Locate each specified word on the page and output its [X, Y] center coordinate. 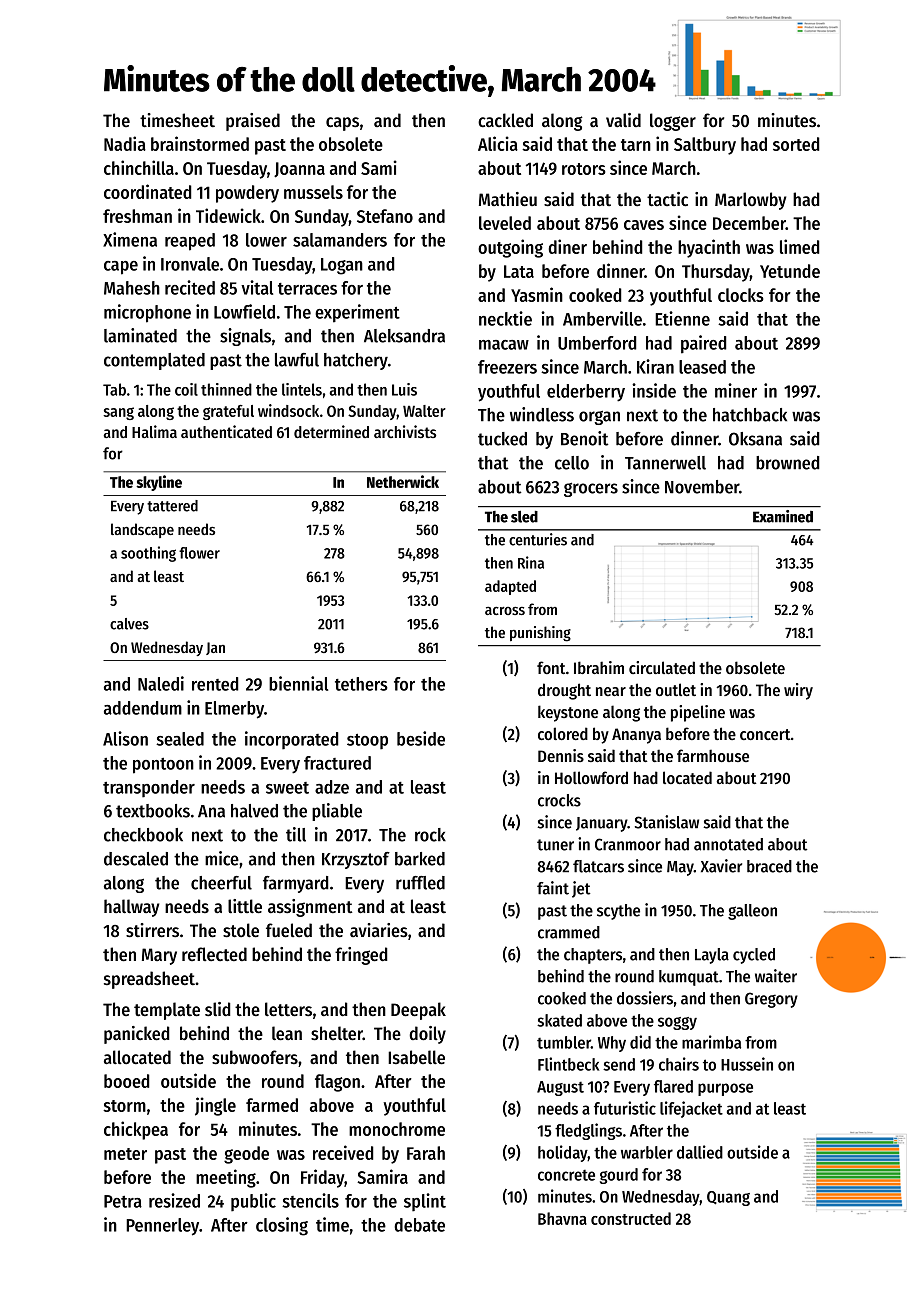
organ [599, 418]
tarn [636, 145]
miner [736, 390]
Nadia [125, 143]
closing [282, 1226]
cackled [505, 120]
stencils [310, 1200]
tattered [172, 506]
